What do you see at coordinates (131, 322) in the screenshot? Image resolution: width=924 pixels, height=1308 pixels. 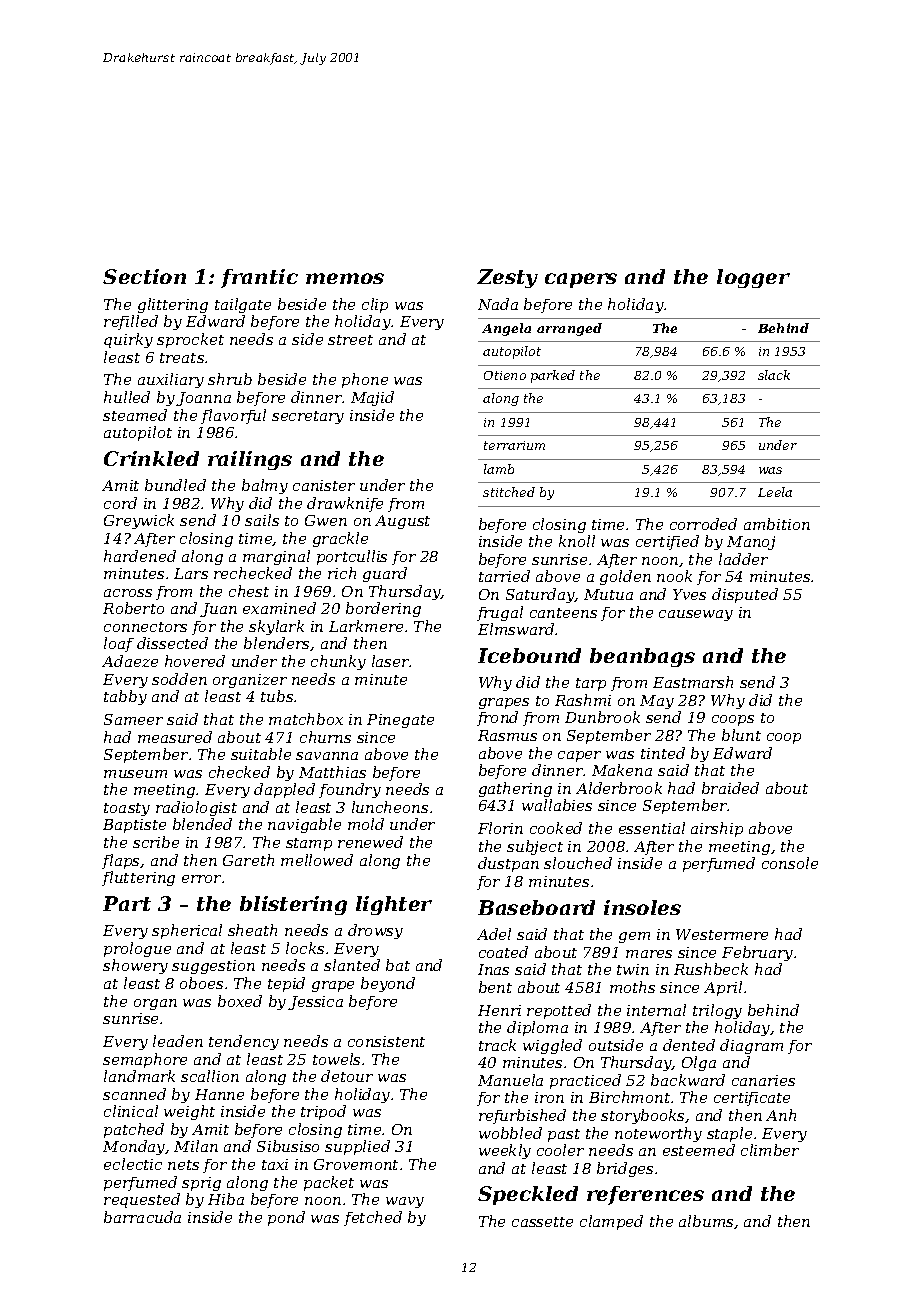 I see `refilled` at bounding box center [131, 322].
